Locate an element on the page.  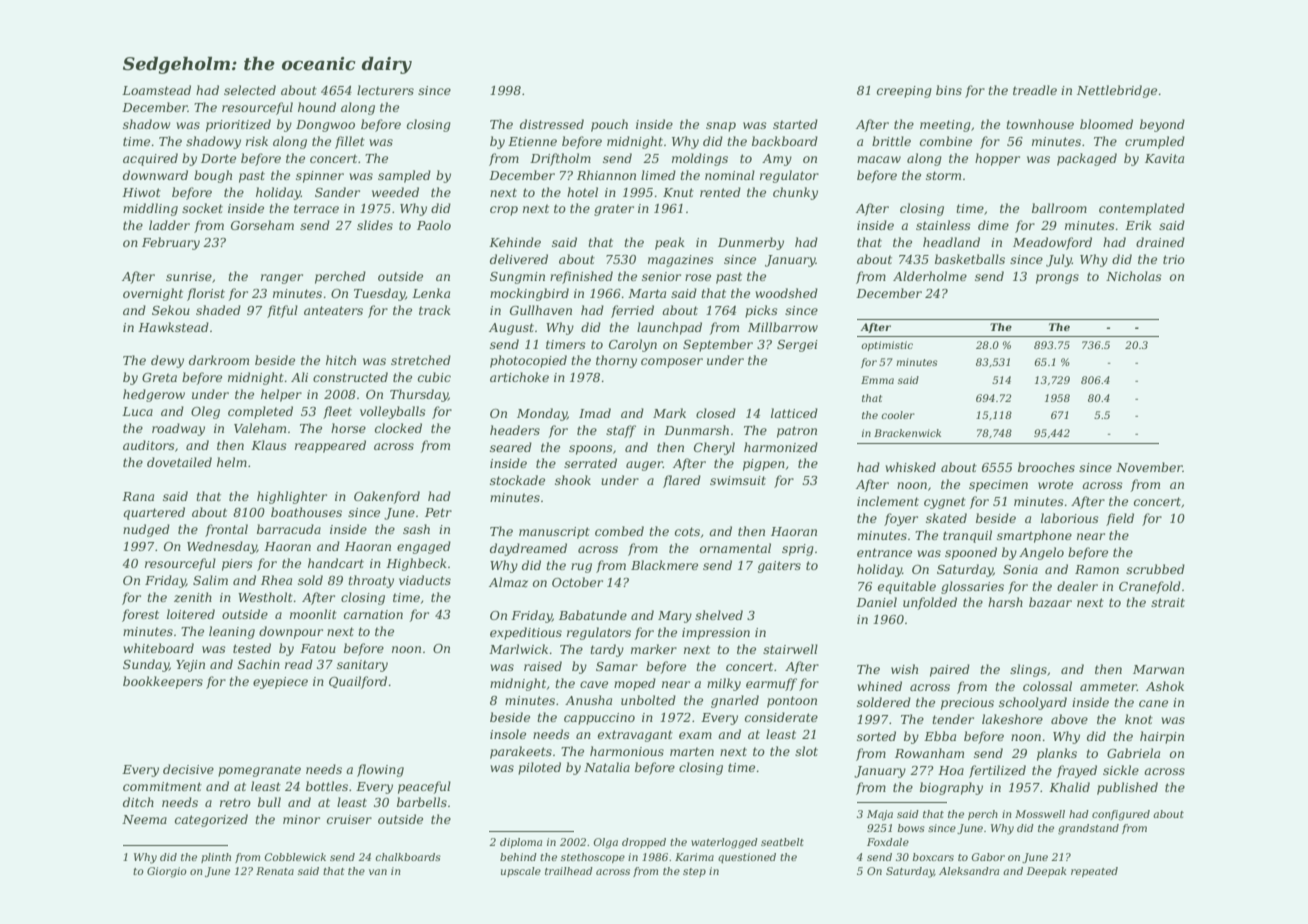
Aleksandra is located at coordinates (969, 871).
